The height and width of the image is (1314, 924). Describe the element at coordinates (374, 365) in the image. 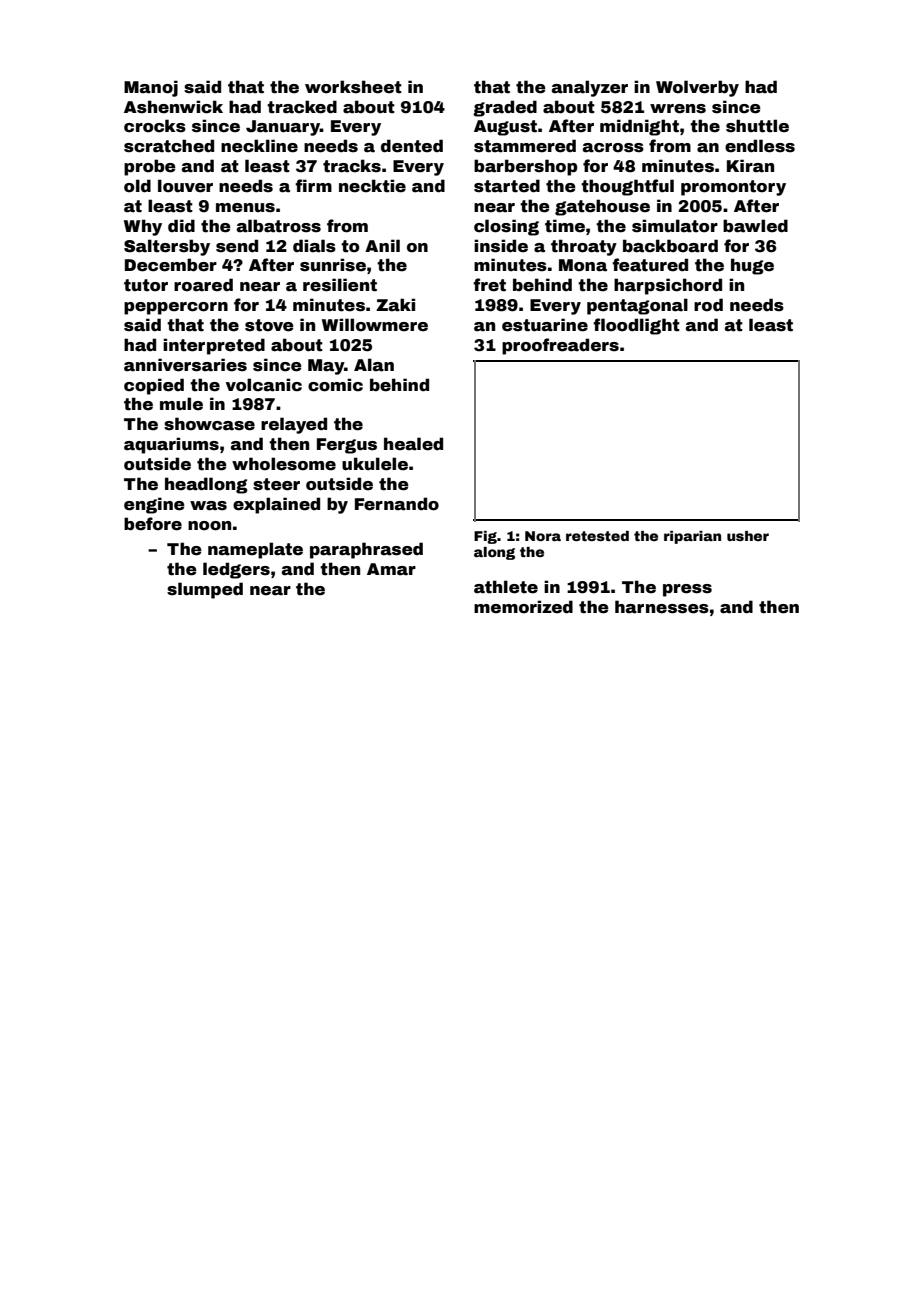

I see `Alan` at that location.
